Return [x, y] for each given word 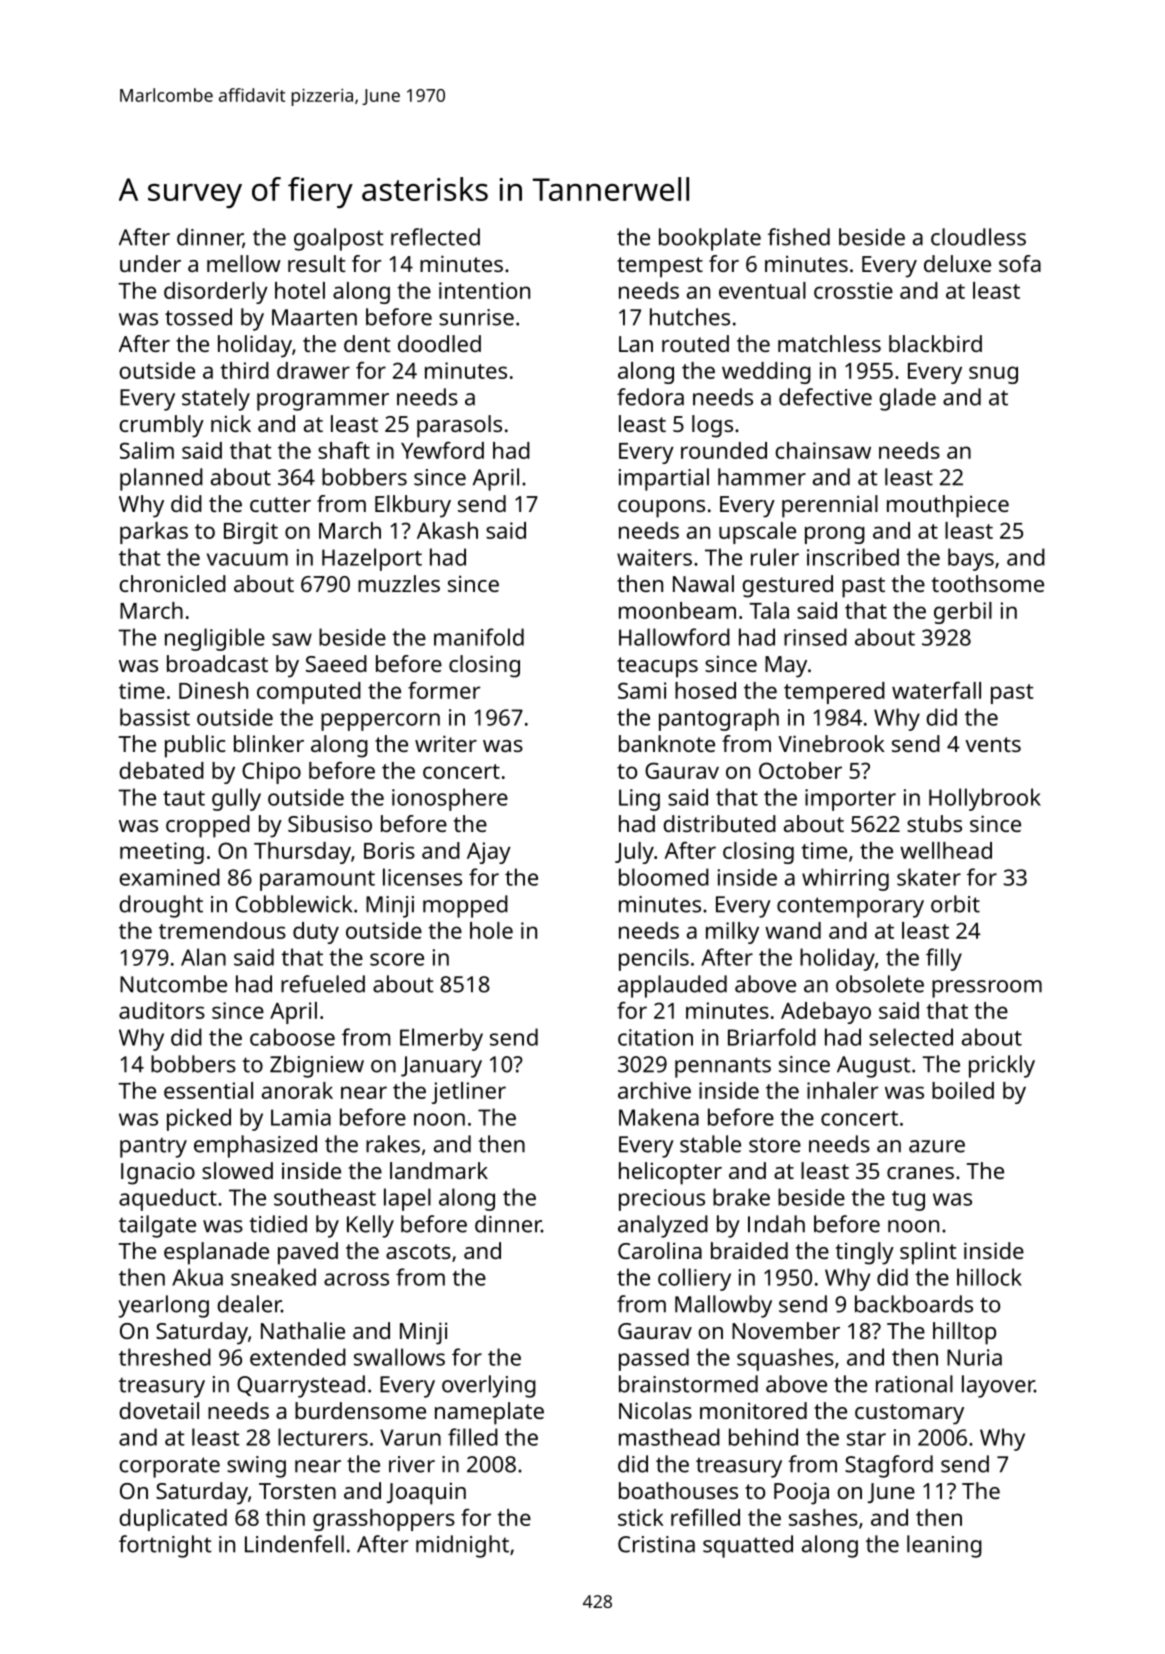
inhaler [842, 1090]
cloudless [978, 237]
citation [655, 1037]
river [412, 1464]
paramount [317, 881]
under [150, 263]
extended [298, 1357]
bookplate [710, 239]
